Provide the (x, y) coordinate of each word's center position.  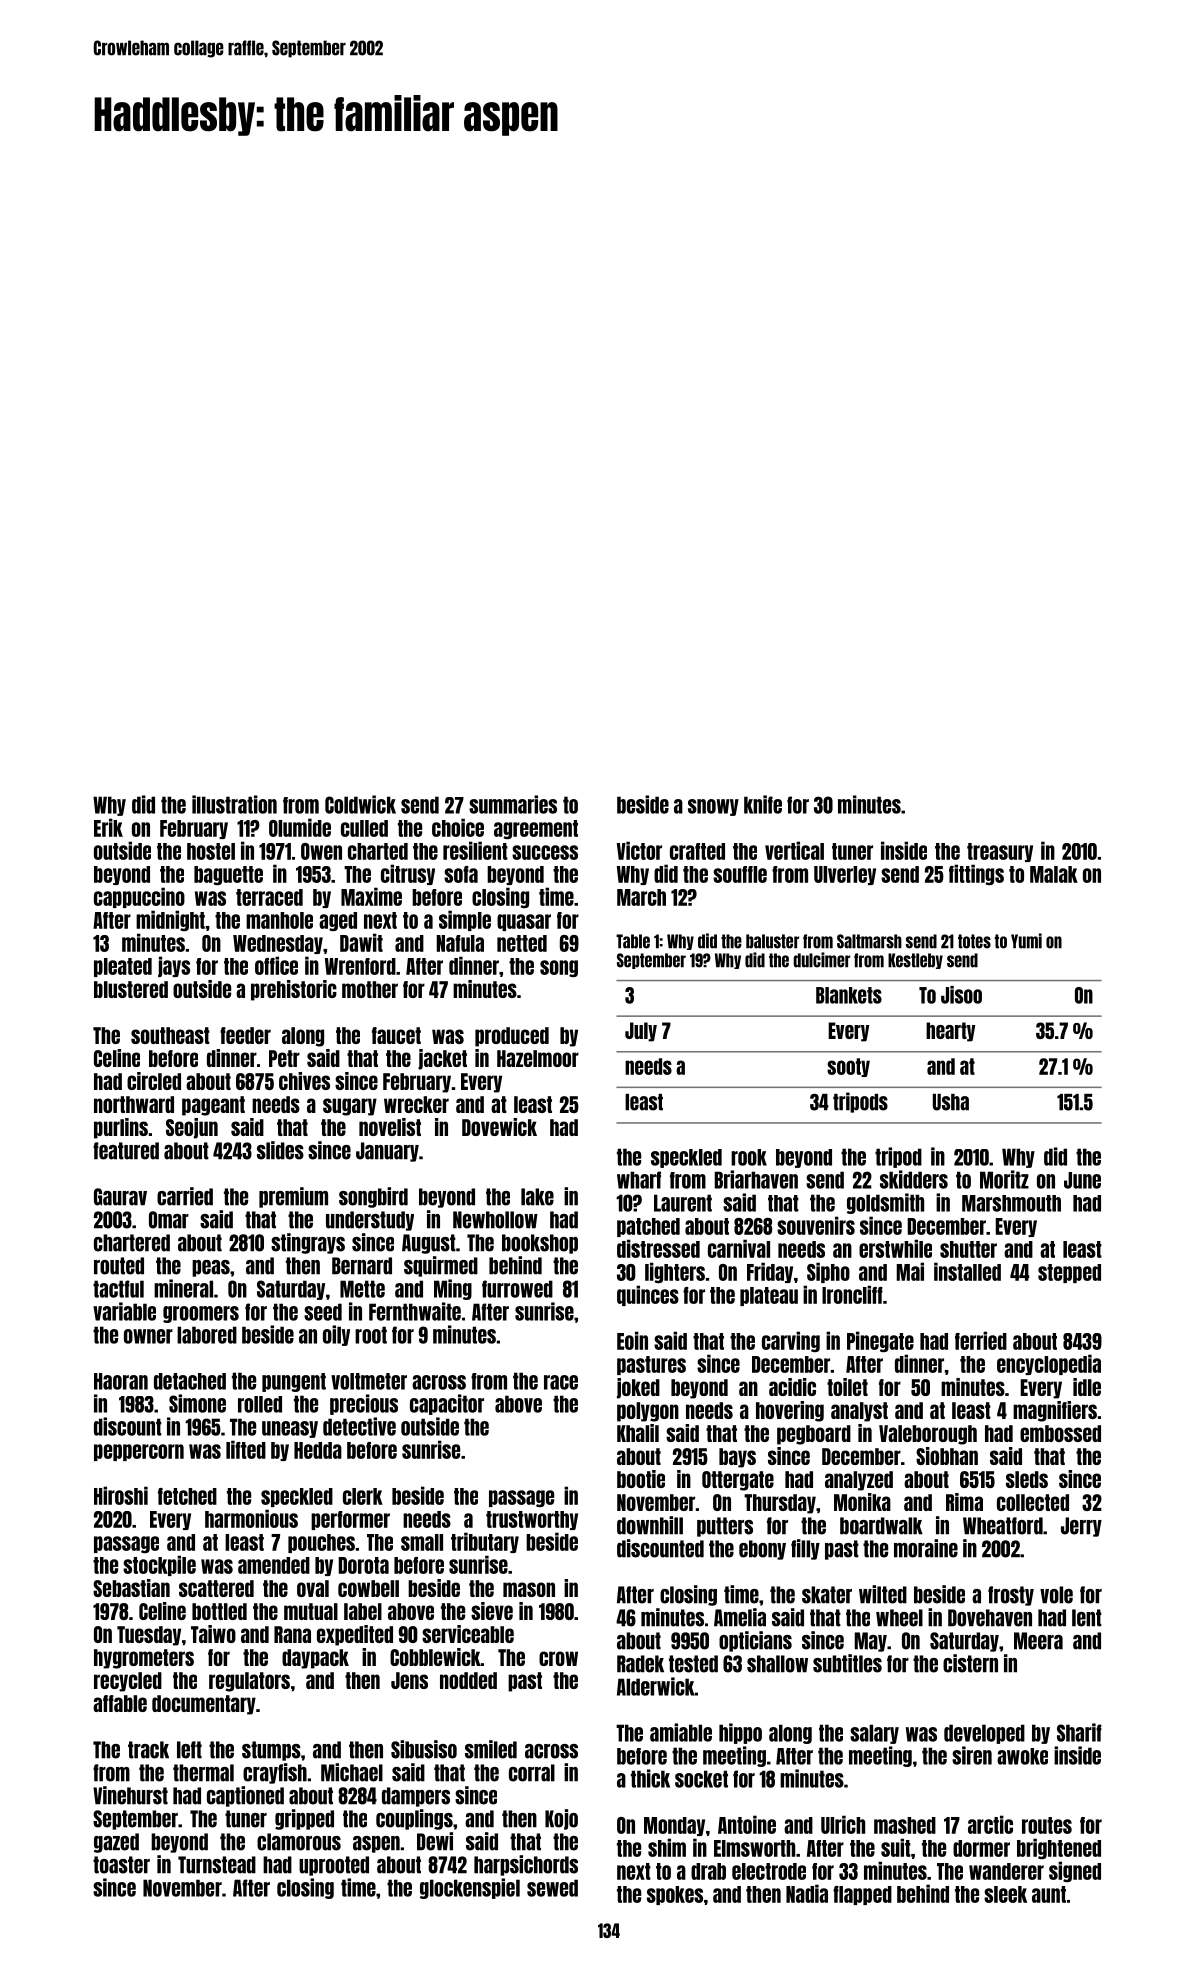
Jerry (1081, 1527)
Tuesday (149, 1636)
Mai (910, 1271)
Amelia (740, 1617)
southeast (170, 1035)
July (641, 1032)
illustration (234, 804)
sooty (848, 1067)
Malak (1054, 874)
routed (119, 1266)
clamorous (299, 1842)
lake (537, 1197)
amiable (681, 1732)
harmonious (251, 1518)
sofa (461, 874)
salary (874, 1734)
